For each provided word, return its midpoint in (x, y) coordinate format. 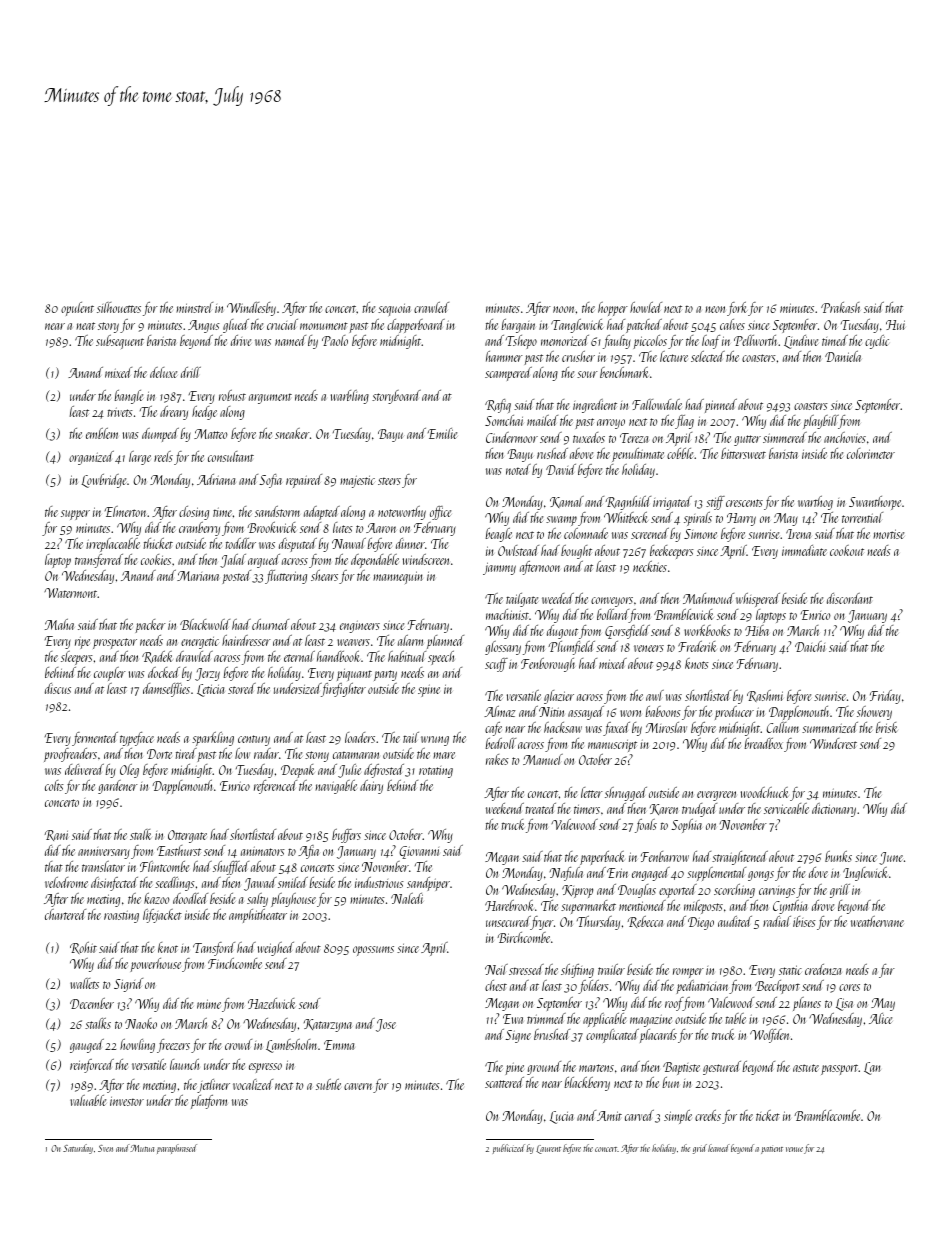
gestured (722, 1068)
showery (874, 713)
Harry (741, 519)
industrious (379, 882)
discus (58, 688)
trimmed (546, 1018)
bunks (838, 856)
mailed (542, 420)
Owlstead (518, 550)
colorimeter (871, 453)
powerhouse (155, 965)
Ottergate (187, 836)
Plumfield (571, 648)
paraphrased (177, 1149)
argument (270, 398)
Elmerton (125, 511)
